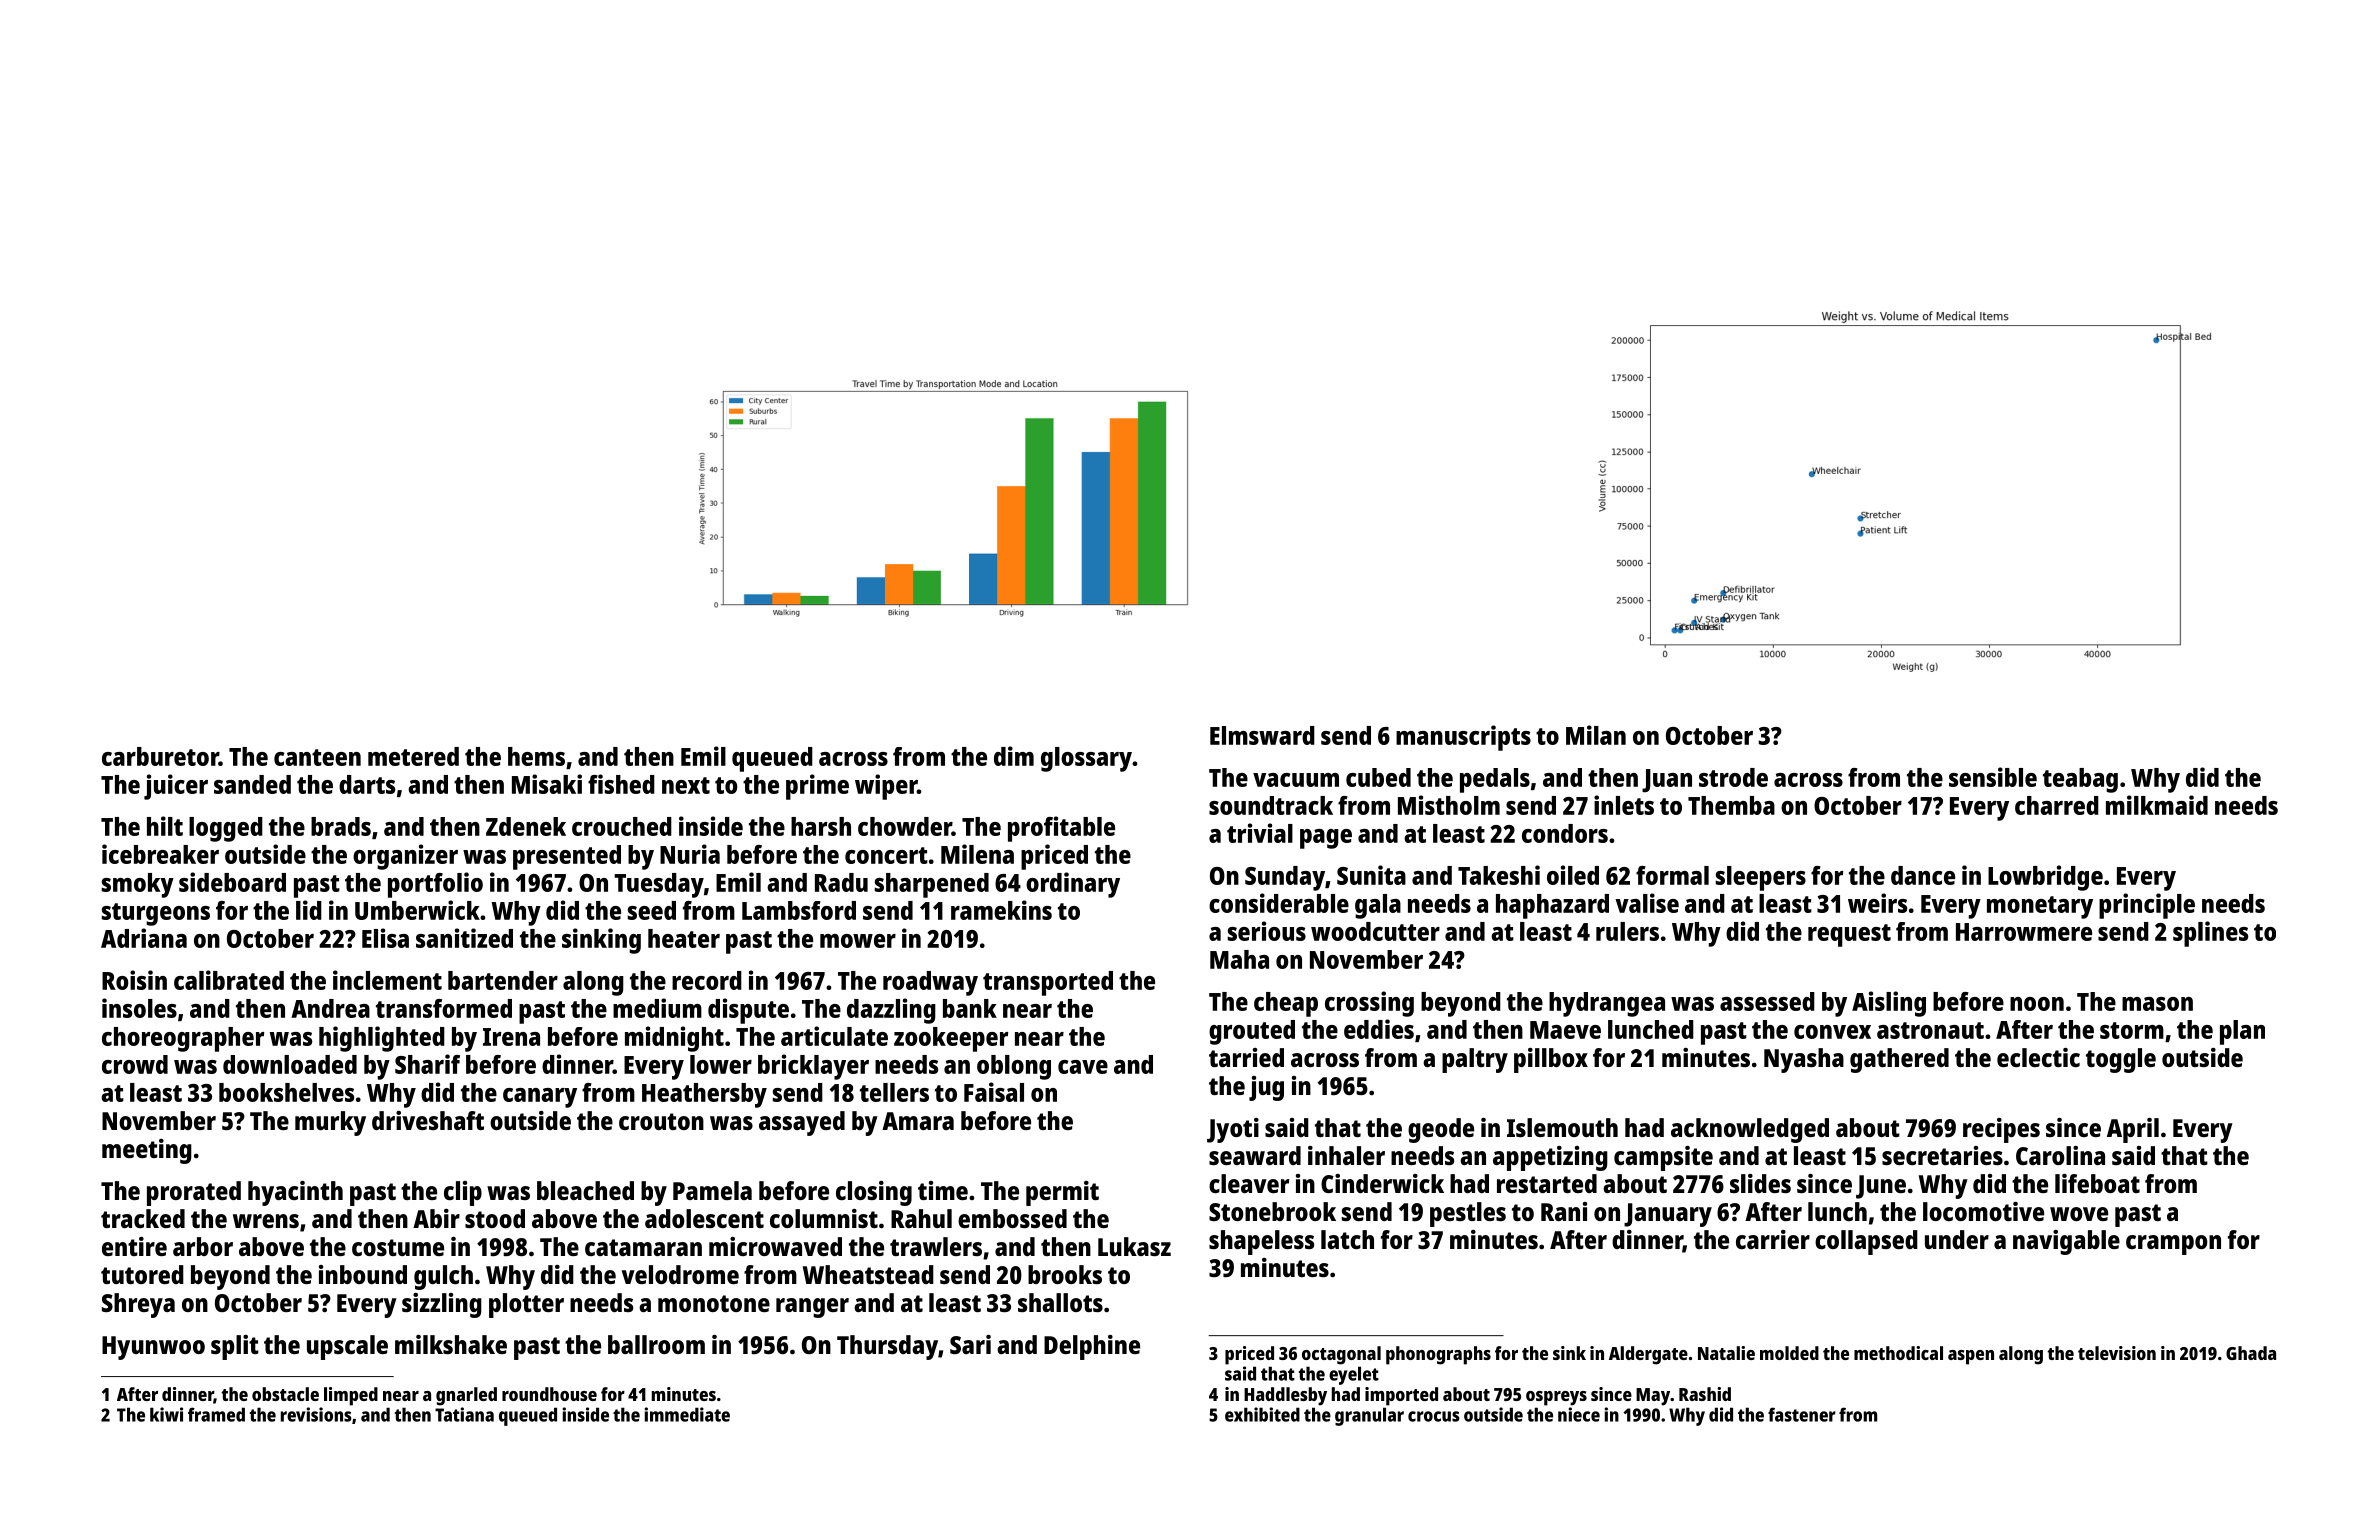  What do you see at coordinates (165, 826) in the screenshot?
I see `hilt` at bounding box center [165, 826].
